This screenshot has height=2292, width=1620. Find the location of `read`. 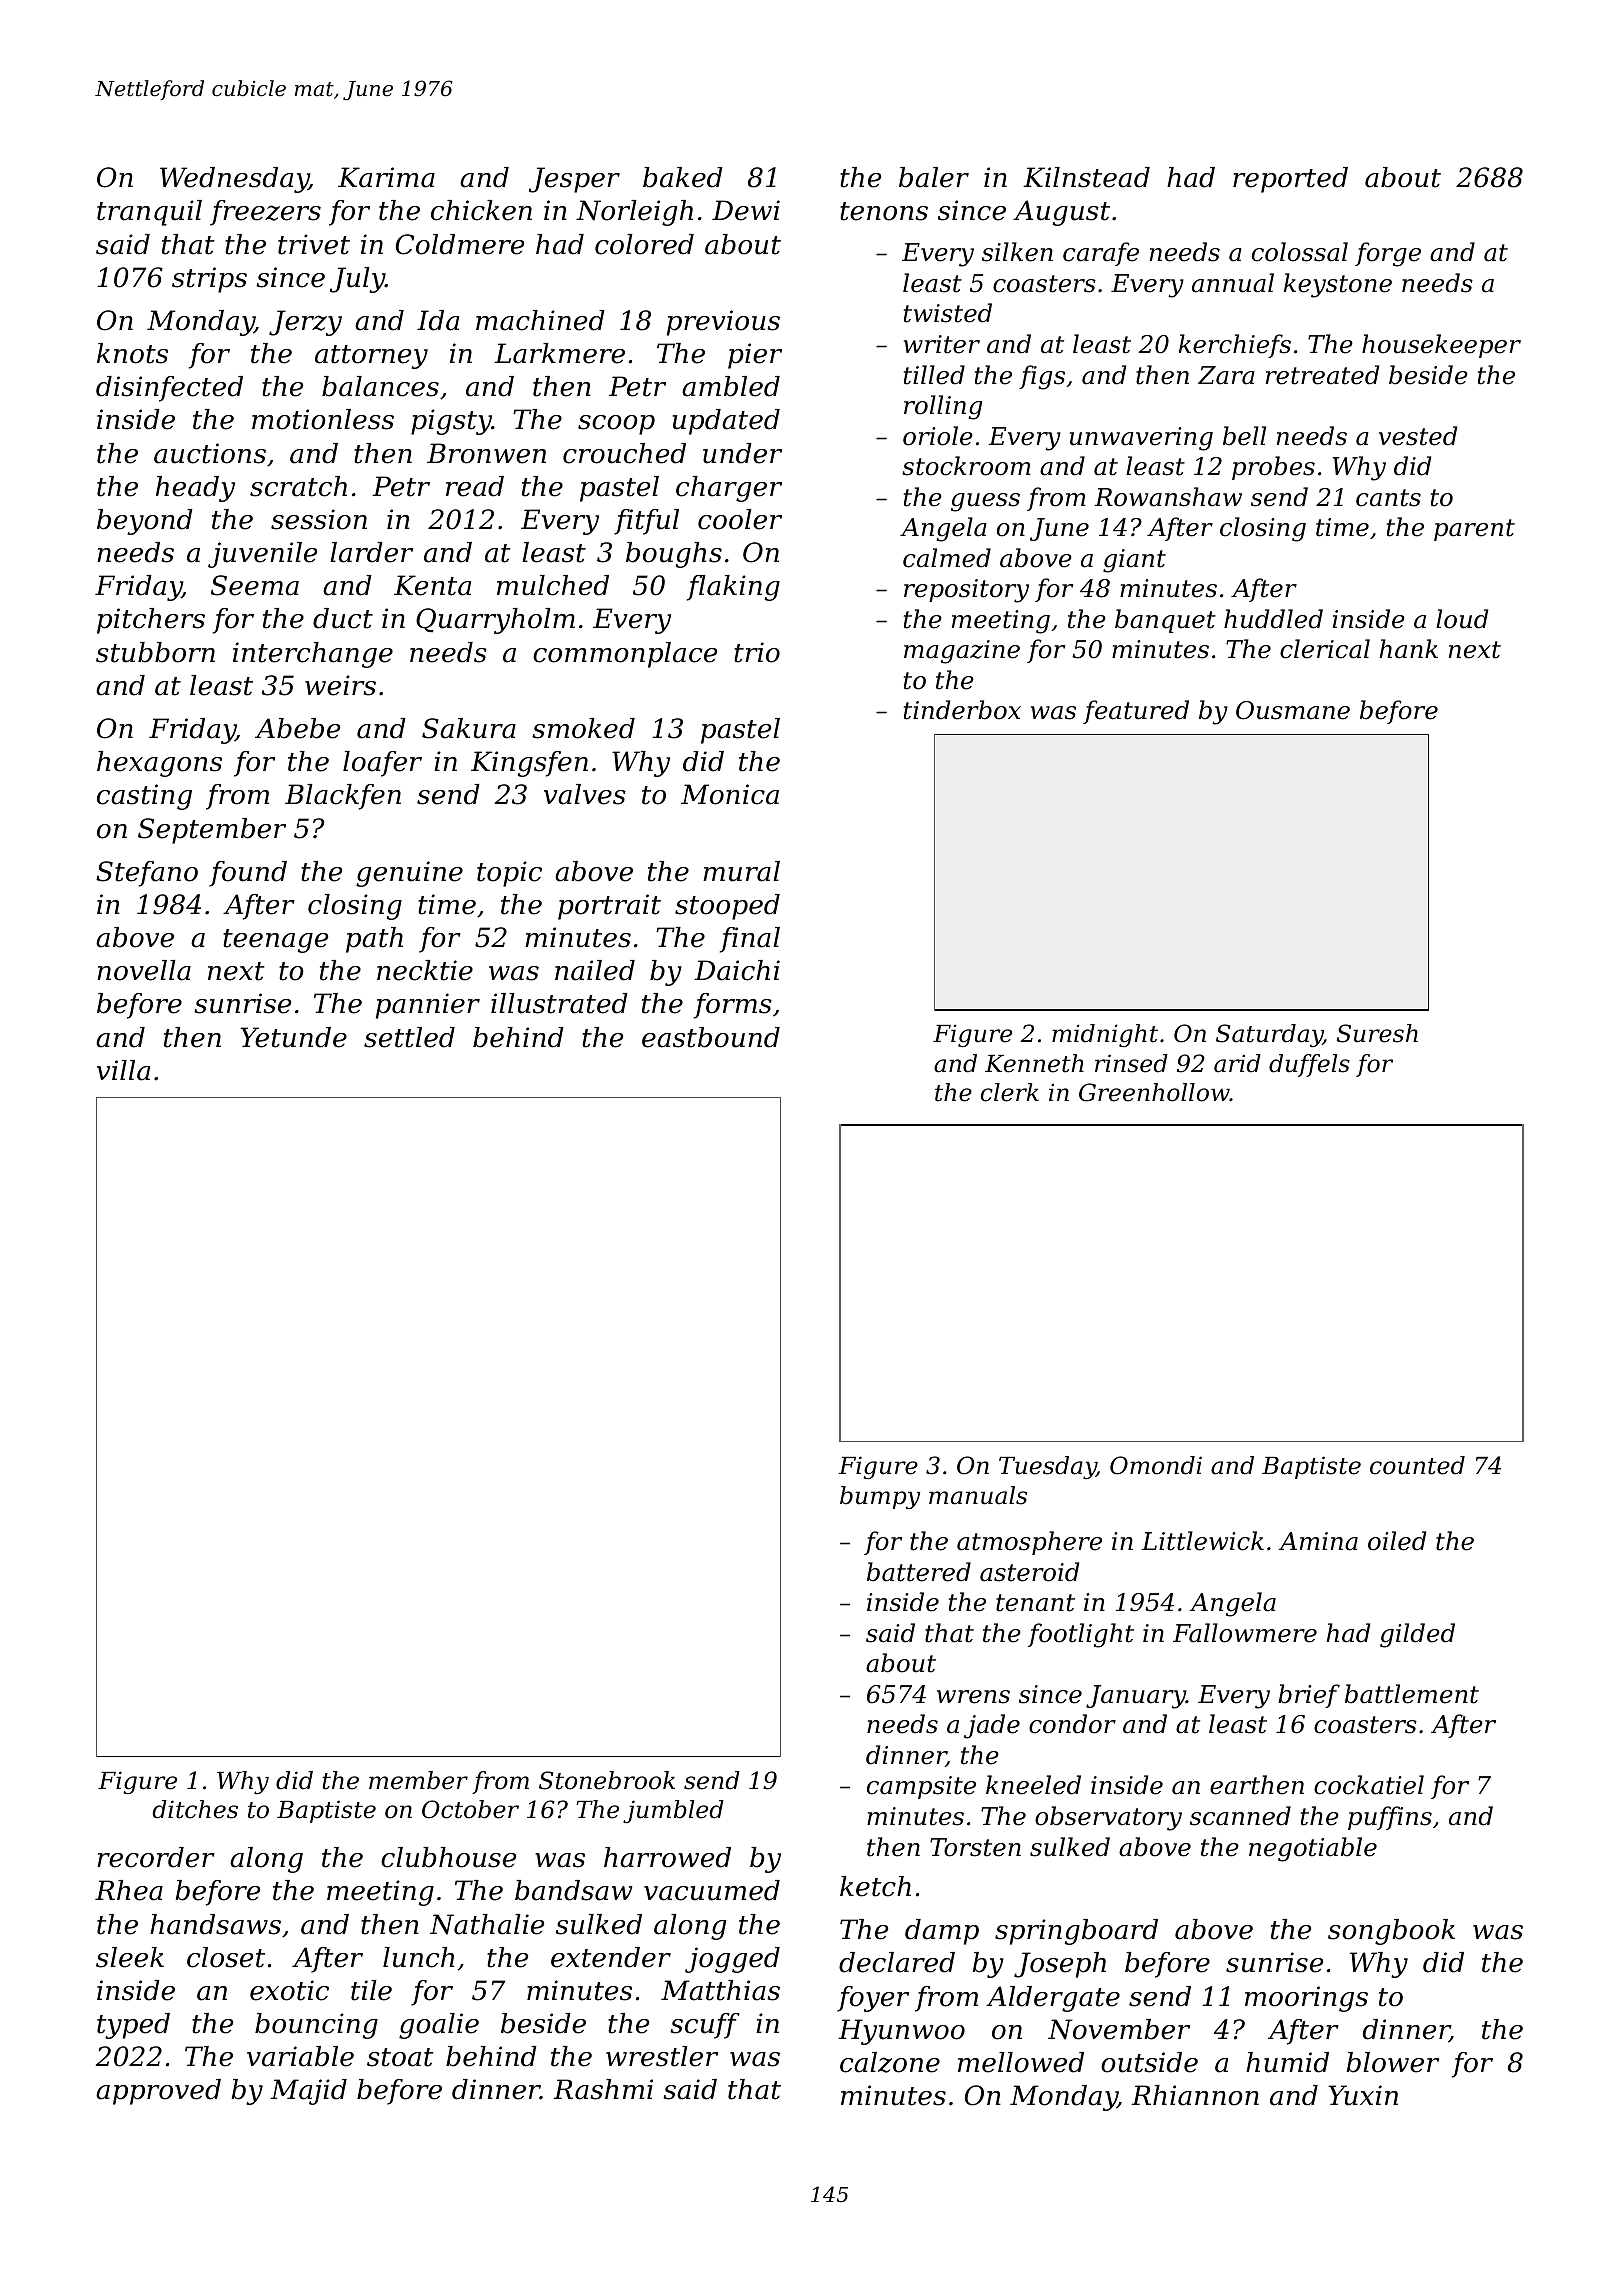

read is located at coordinates (475, 486).
